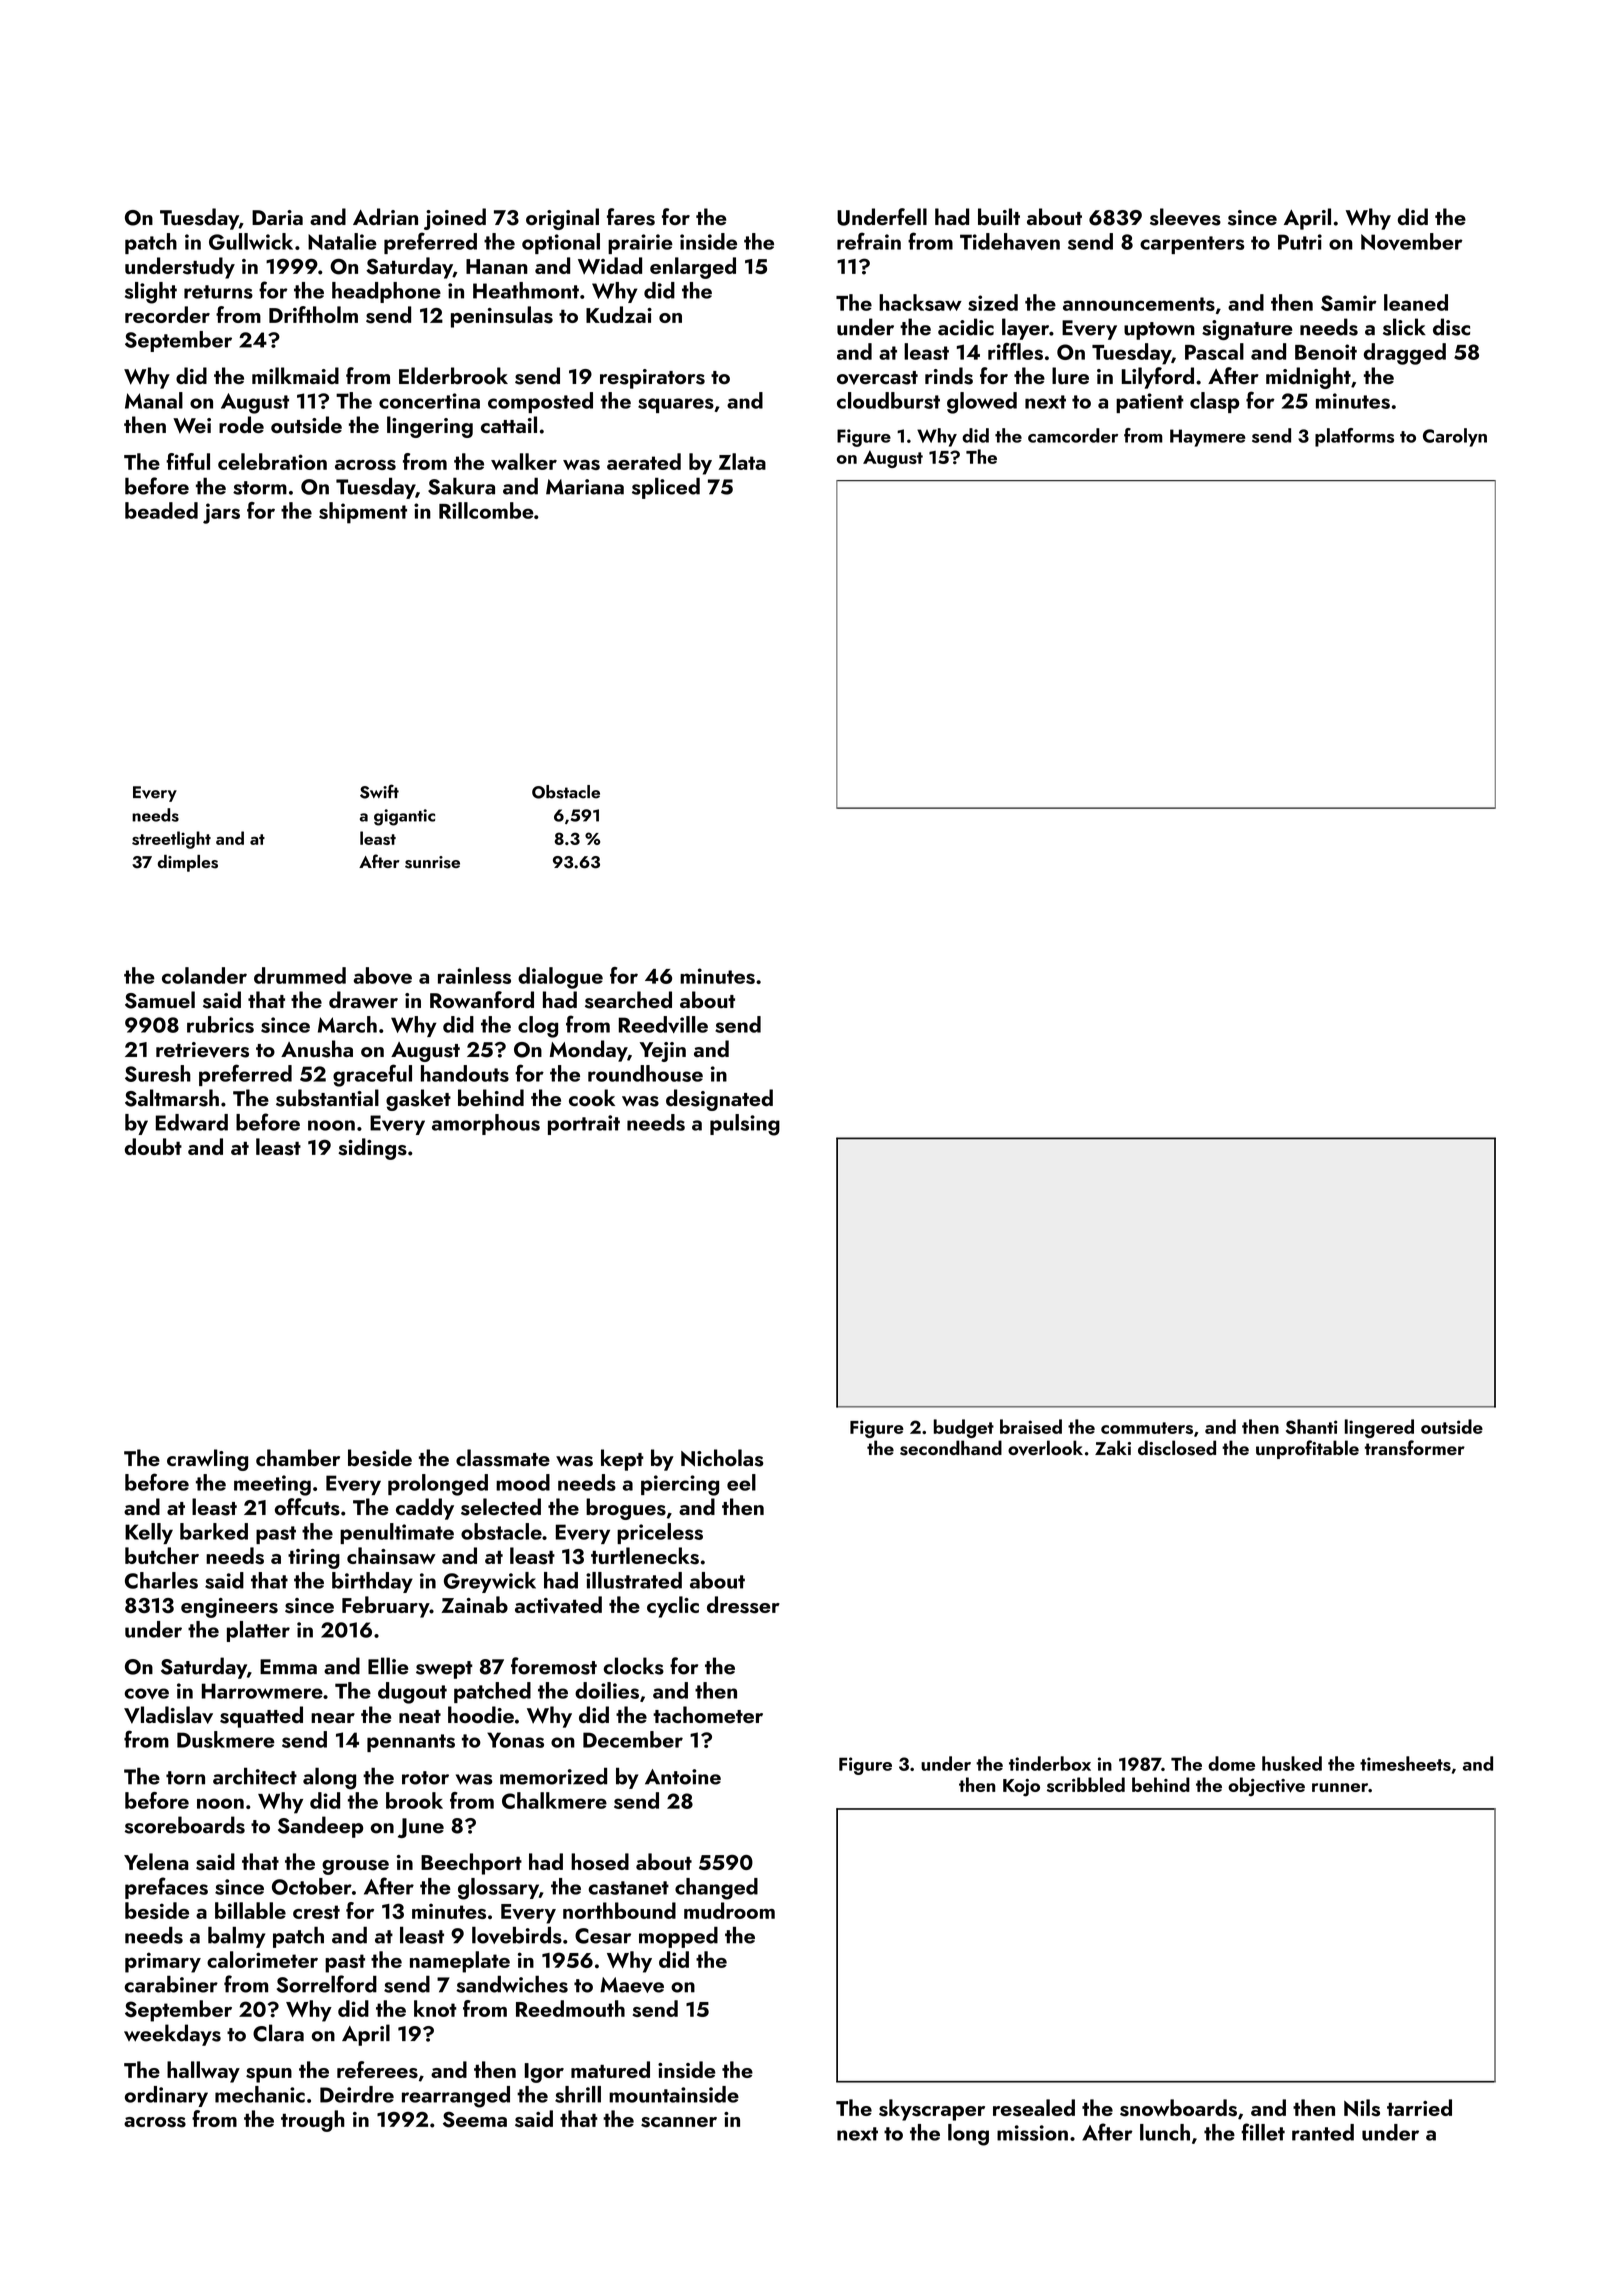 The height and width of the page is (2292, 1620). Describe the element at coordinates (161, 1580) in the page. I see `Charles` at that location.
